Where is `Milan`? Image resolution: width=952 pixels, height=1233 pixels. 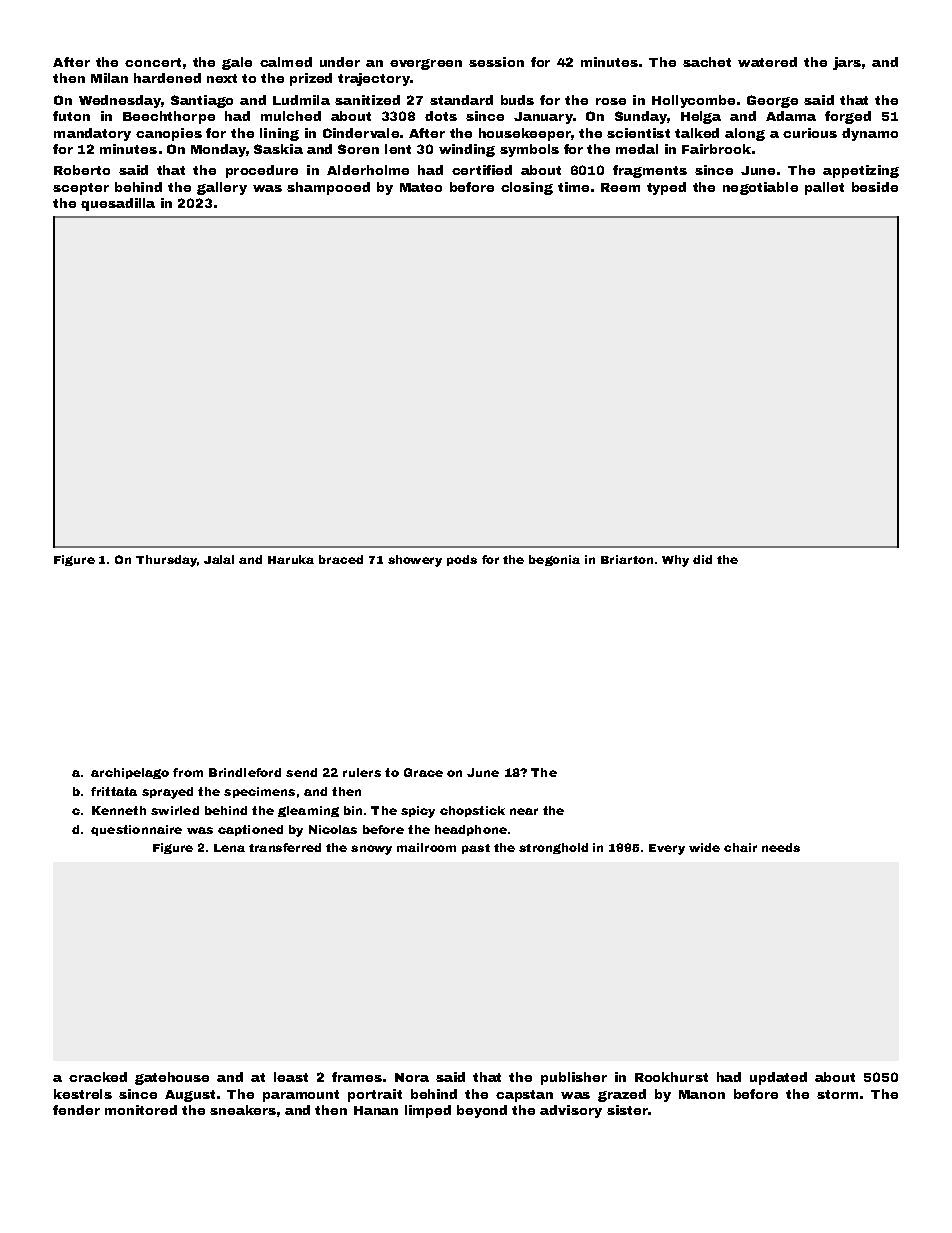
Milan is located at coordinates (109, 78).
